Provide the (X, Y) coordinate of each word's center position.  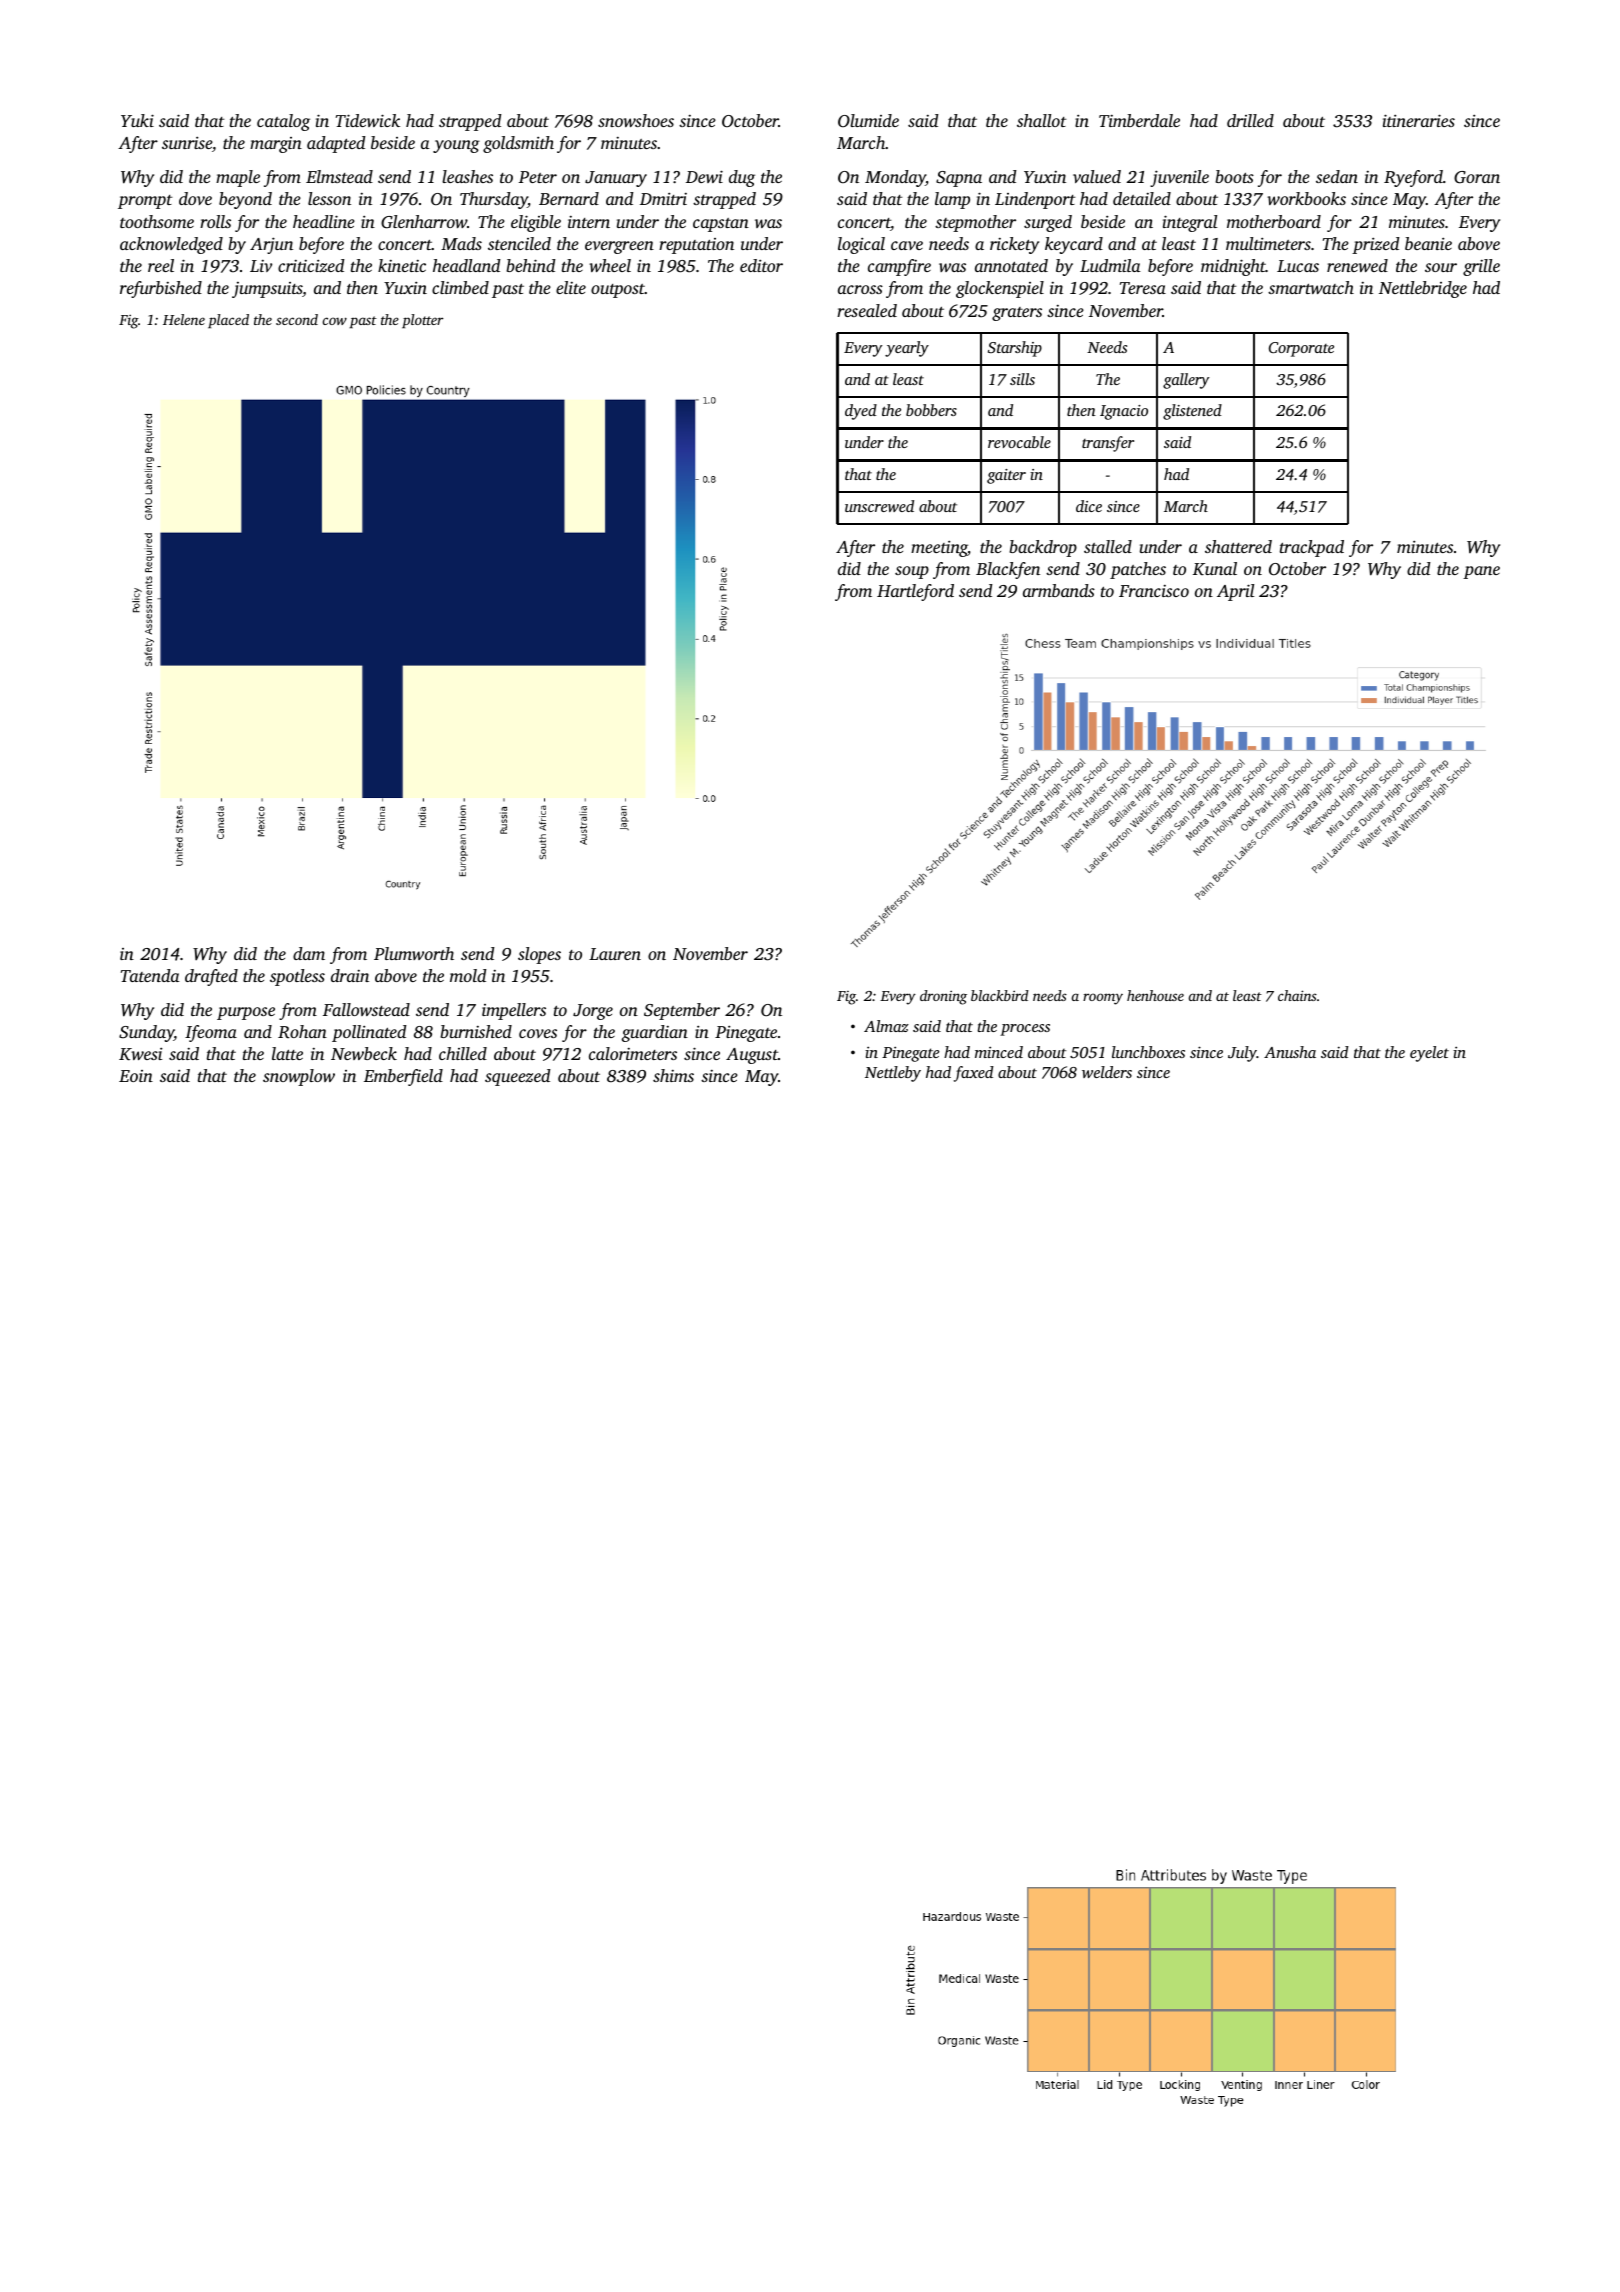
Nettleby (893, 1074)
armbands (1059, 590)
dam (309, 953)
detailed (1142, 198)
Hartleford (915, 592)
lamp (952, 200)
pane (1481, 572)
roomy (1103, 999)
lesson (329, 198)
